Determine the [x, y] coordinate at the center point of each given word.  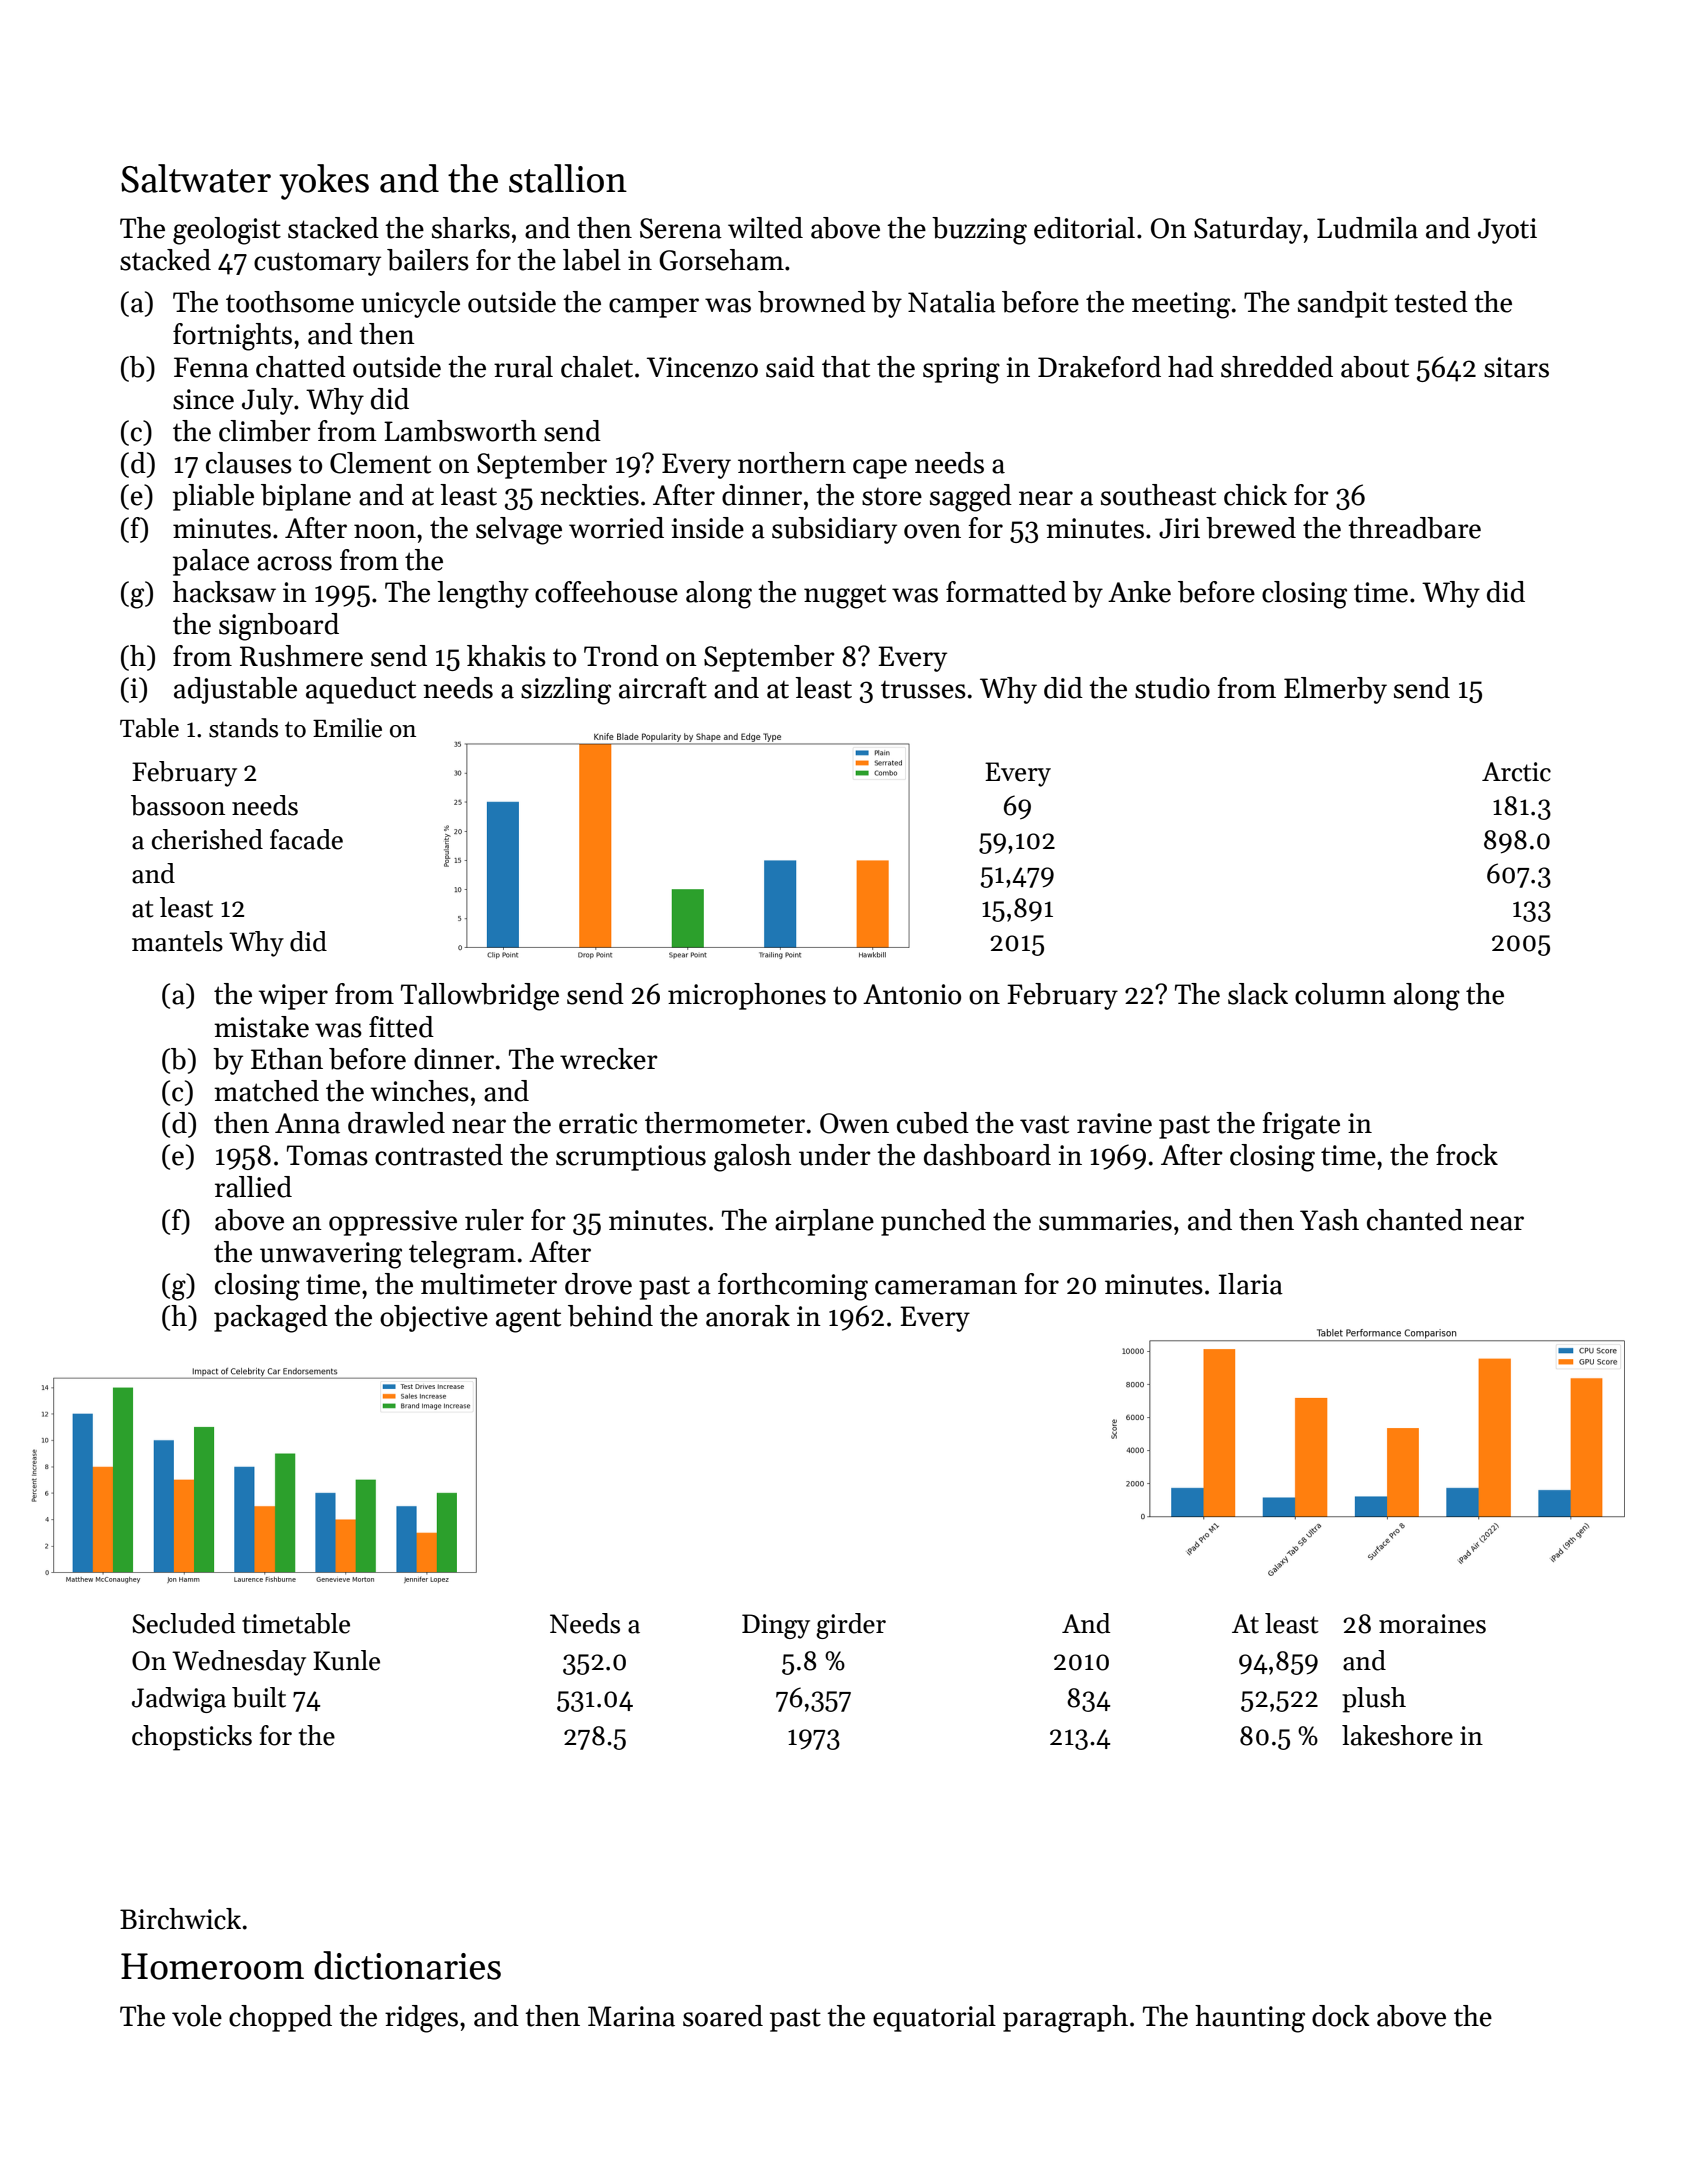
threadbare [1414, 528]
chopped [280, 2018]
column [1340, 994]
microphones [747, 996]
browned [812, 302]
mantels [177, 941]
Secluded [183, 1623]
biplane [306, 497]
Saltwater [196, 178]
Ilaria [1251, 1284]
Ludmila [1367, 228]
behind [610, 1316]
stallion [568, 178]
